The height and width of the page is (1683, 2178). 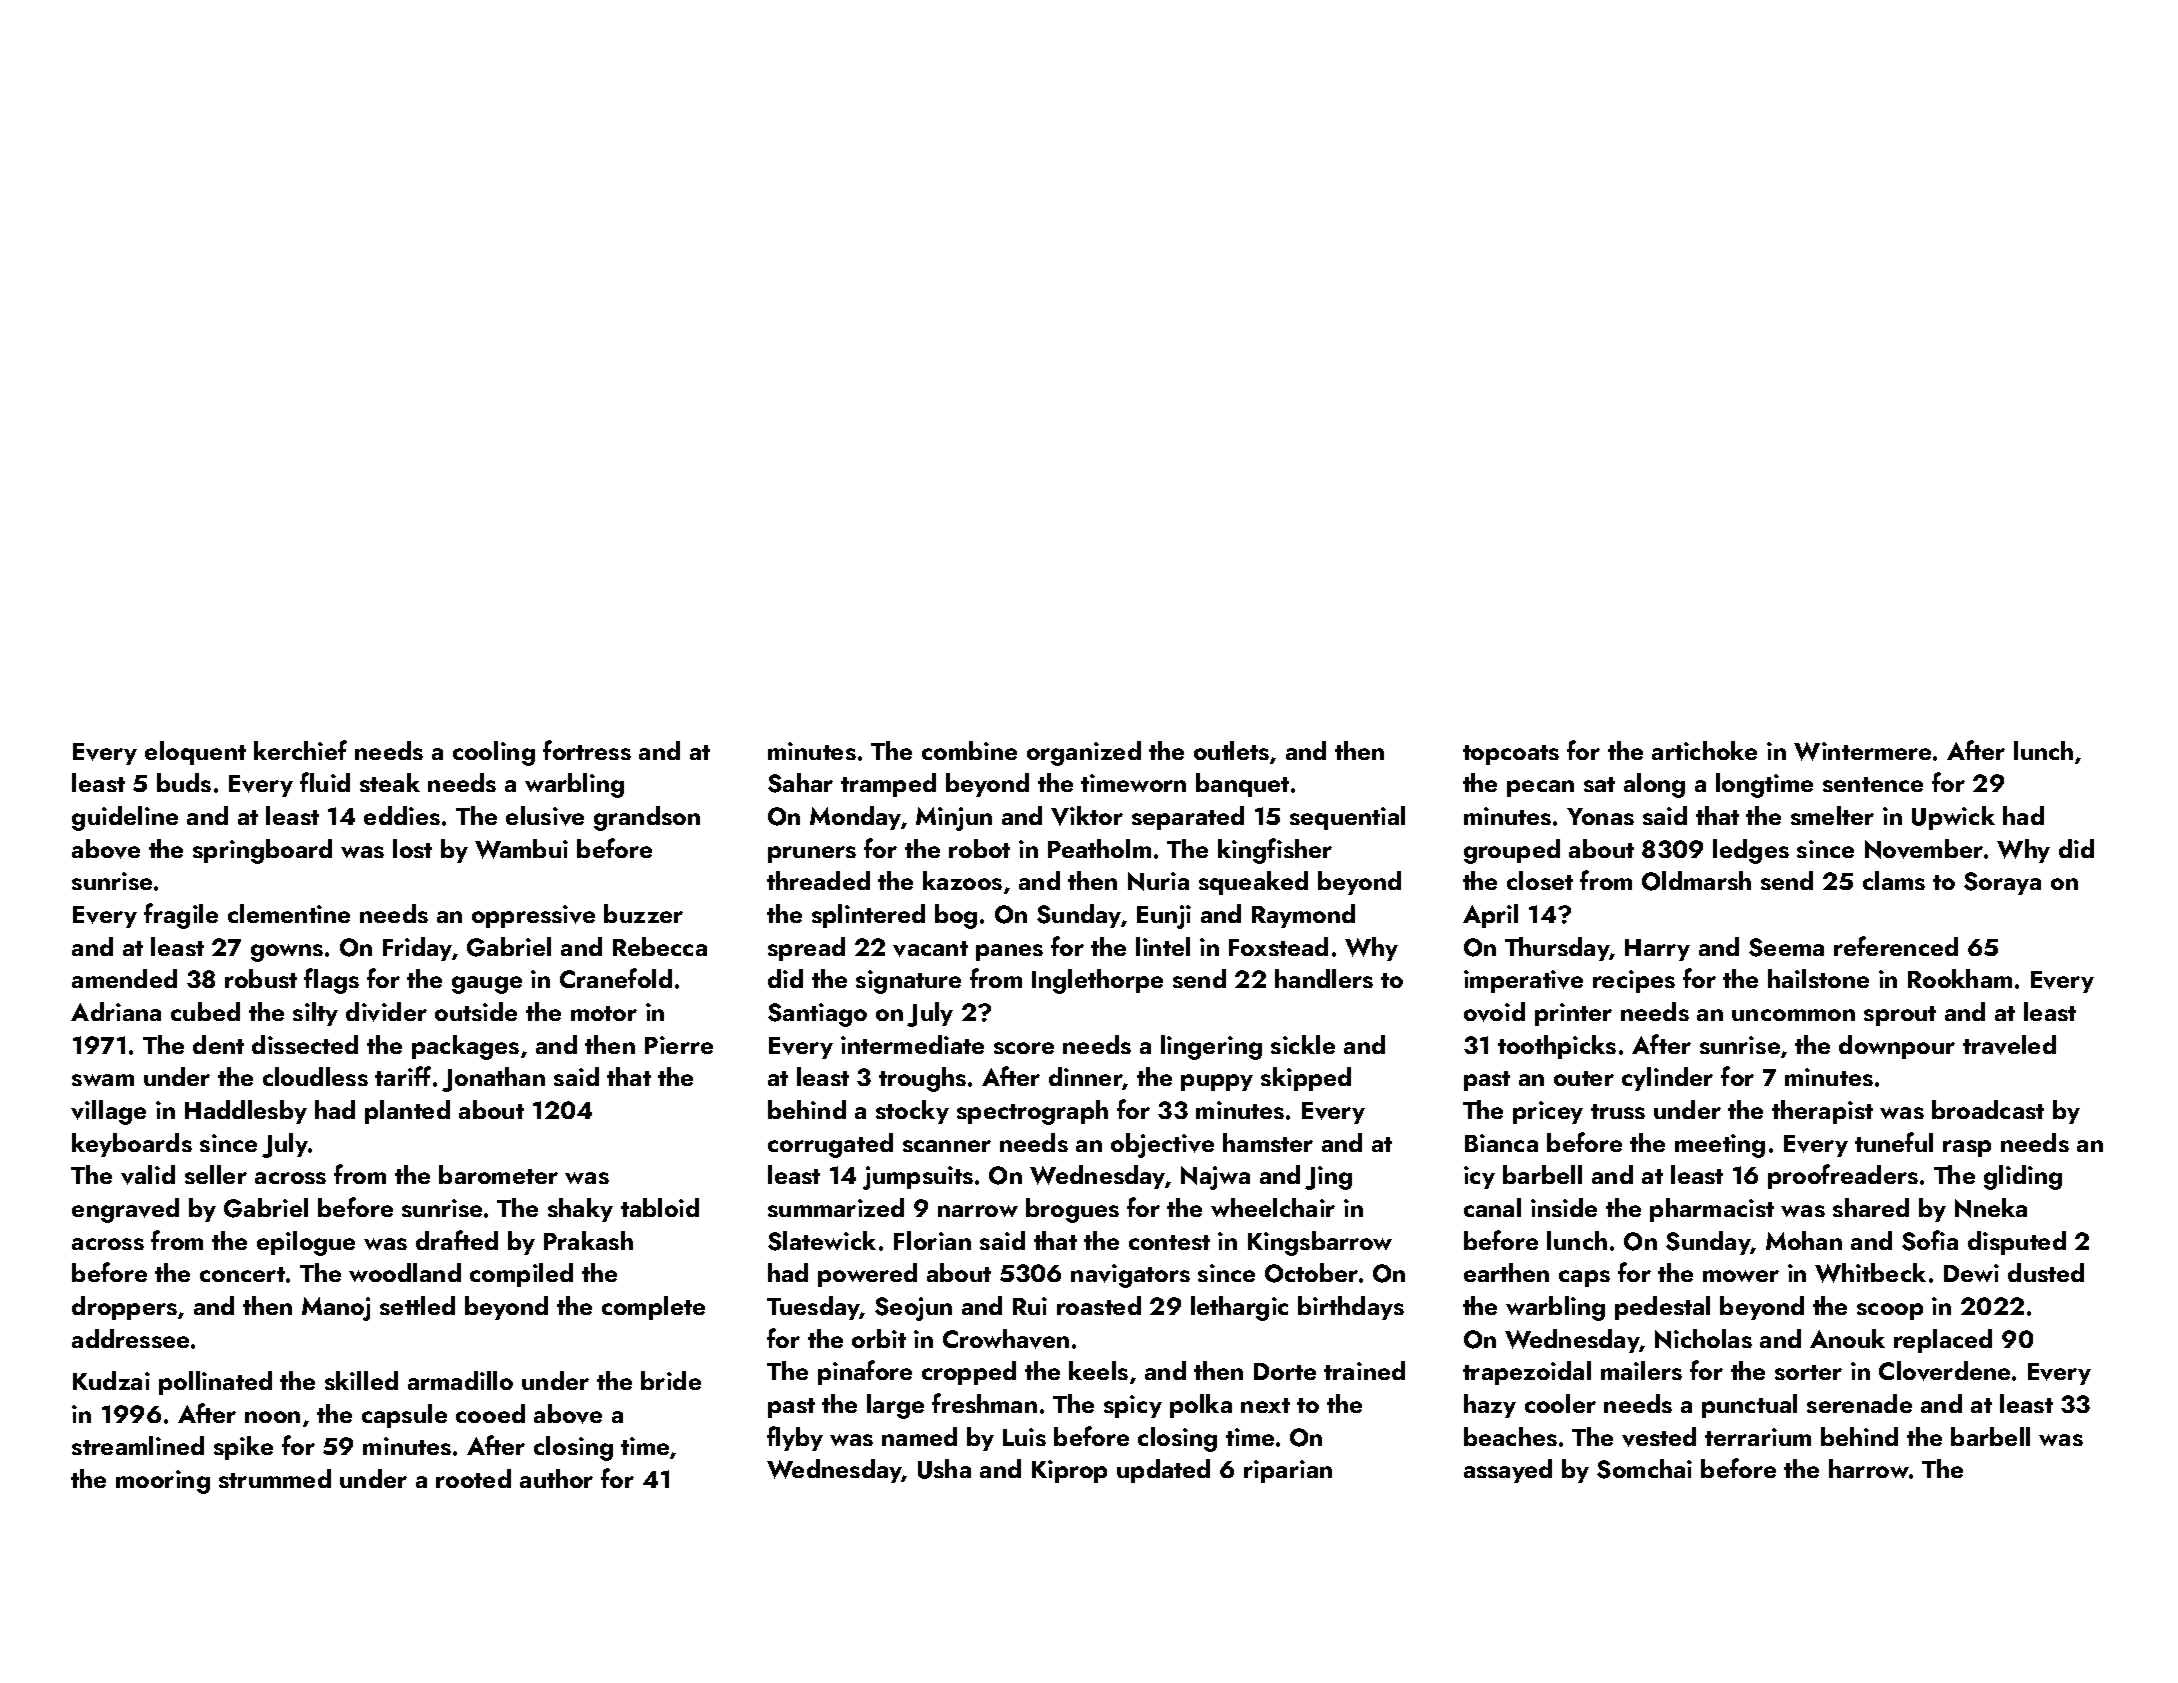 What do you see at coordinates (969, 750) in the page?
I see `combine` at bounding box center [969, 750].
